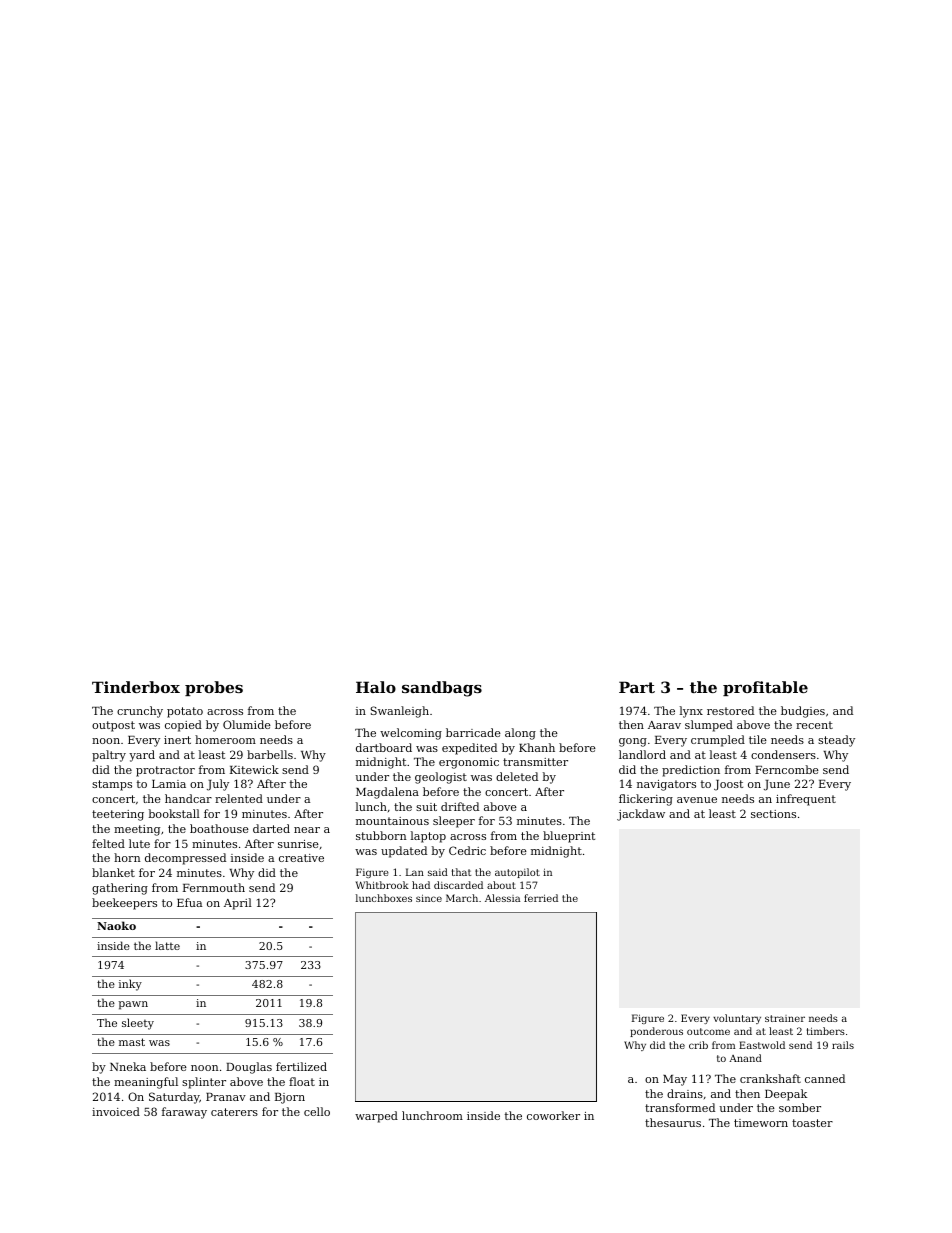 The height and width of the screenshot is (1233, 952). What do you see at coordinates (637, 687) in the screenshot?
I see `Part` at bounding box center [637, 687].
